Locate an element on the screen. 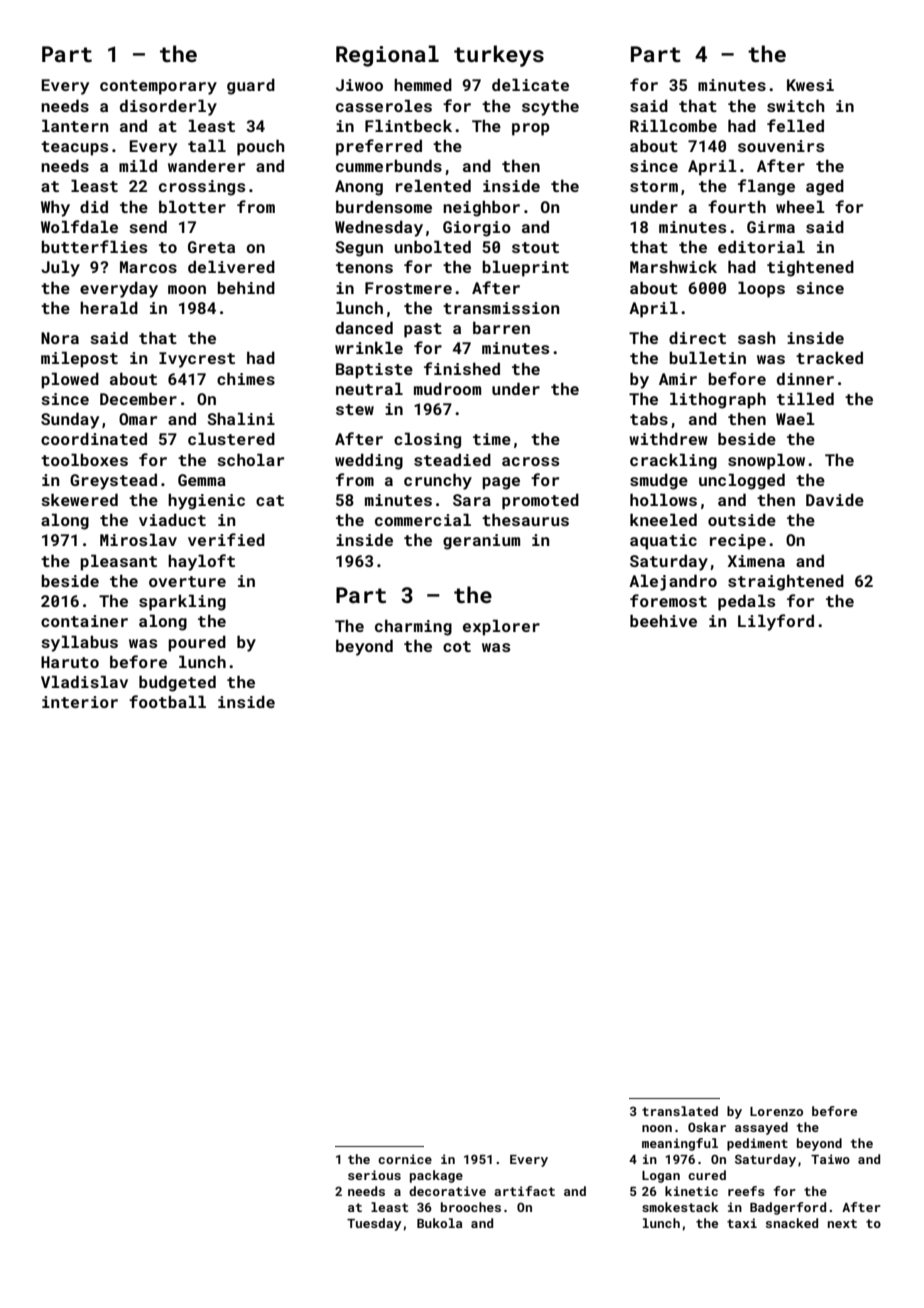 The height and width of the screenshot is (1308, 924). guard is located at coordinates (251, 86).
